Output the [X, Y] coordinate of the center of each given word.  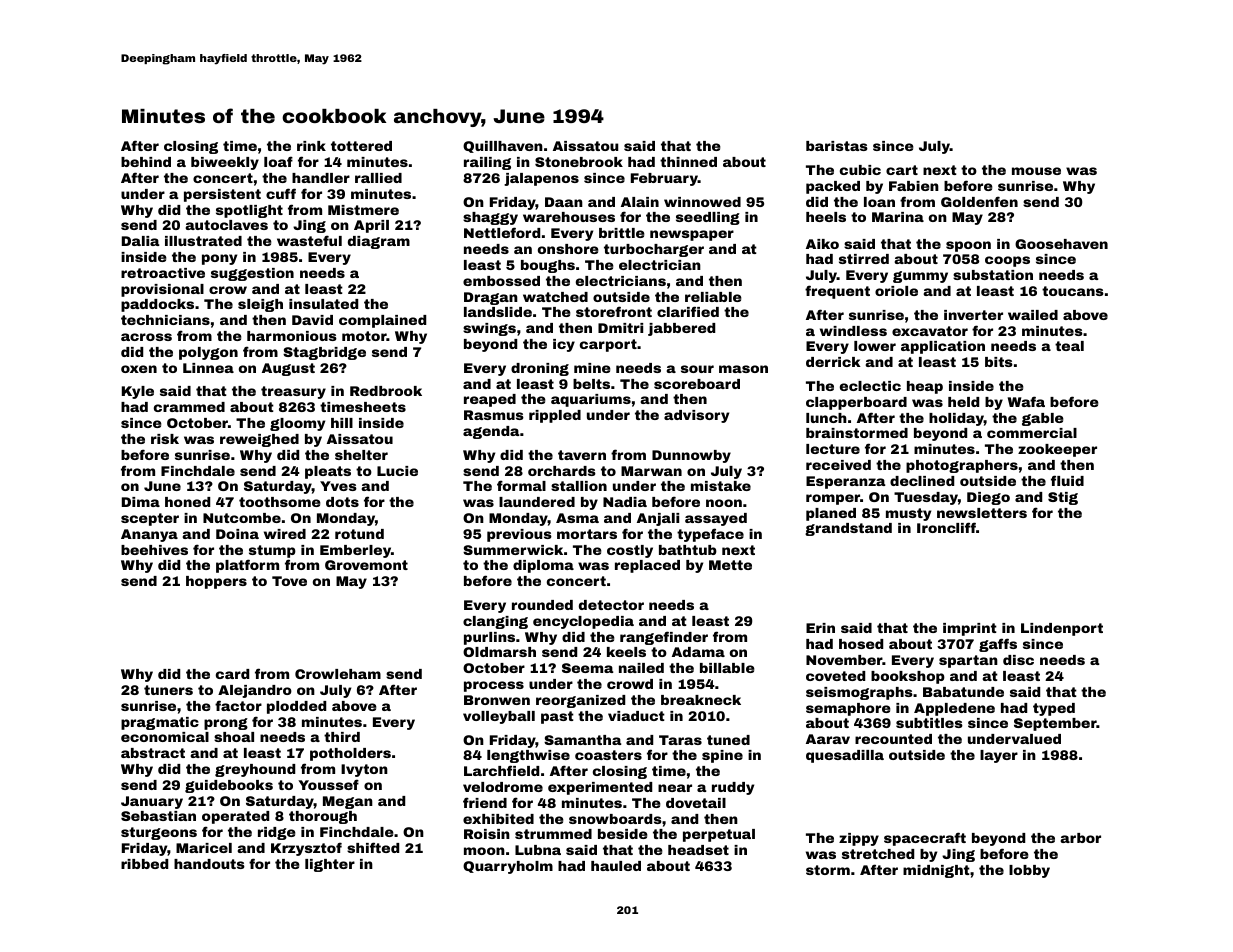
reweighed [259, 440]
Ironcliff [946, 527]
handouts [209, 864]
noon [724, 503]
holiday [956, 419]
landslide [498, 312]
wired [285, 534]
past [557, 717]
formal [521, 485]
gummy [920, 277]
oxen [139, 369]
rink [311, 146]
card [232, 674]
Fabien [914, 186]
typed [1054, 709]
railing [487, 163]
